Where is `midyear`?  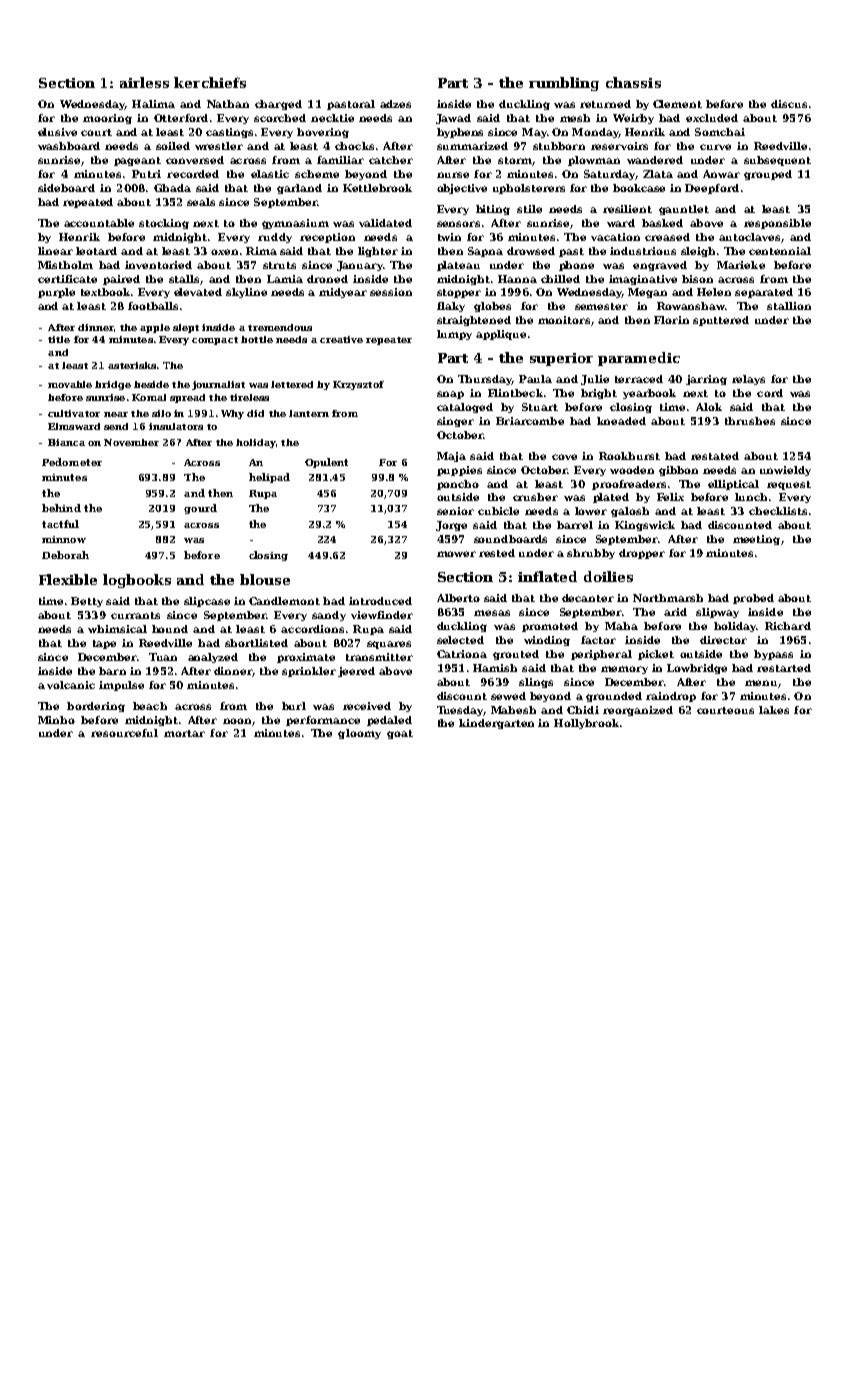
midyear is located at coordinates (343, 293).
